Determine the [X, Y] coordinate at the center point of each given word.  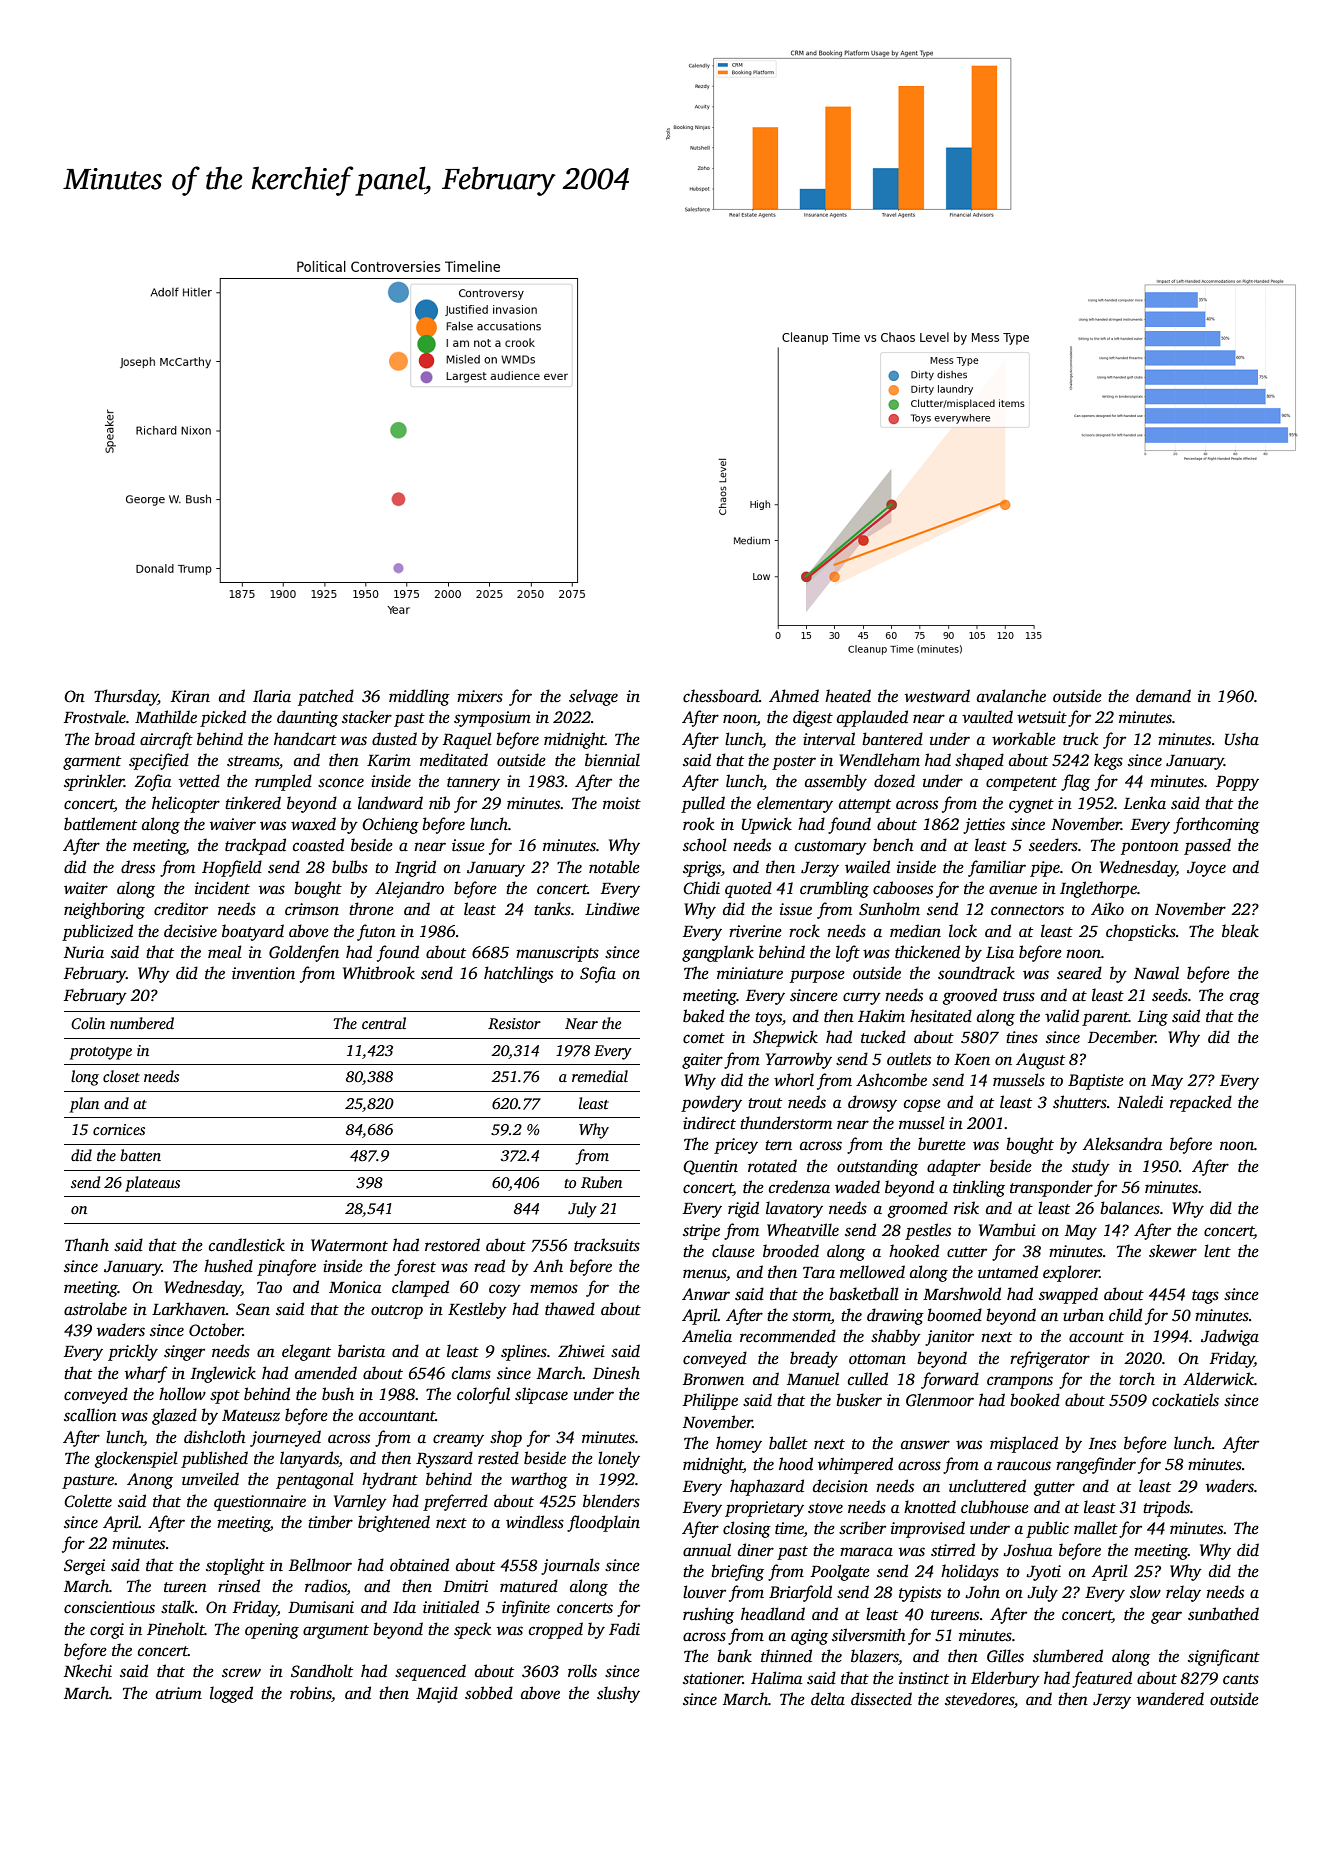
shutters [1080, 1102]
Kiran [190, 696]
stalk [178, 1607]
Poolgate [840, 1572]
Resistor [514, 1023]
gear [1166, 1617]
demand [1163, 696]
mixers [480, 696]
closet [121, 1076]
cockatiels [1185, 1400]
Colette [88, 1501]
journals [570, 1566]
